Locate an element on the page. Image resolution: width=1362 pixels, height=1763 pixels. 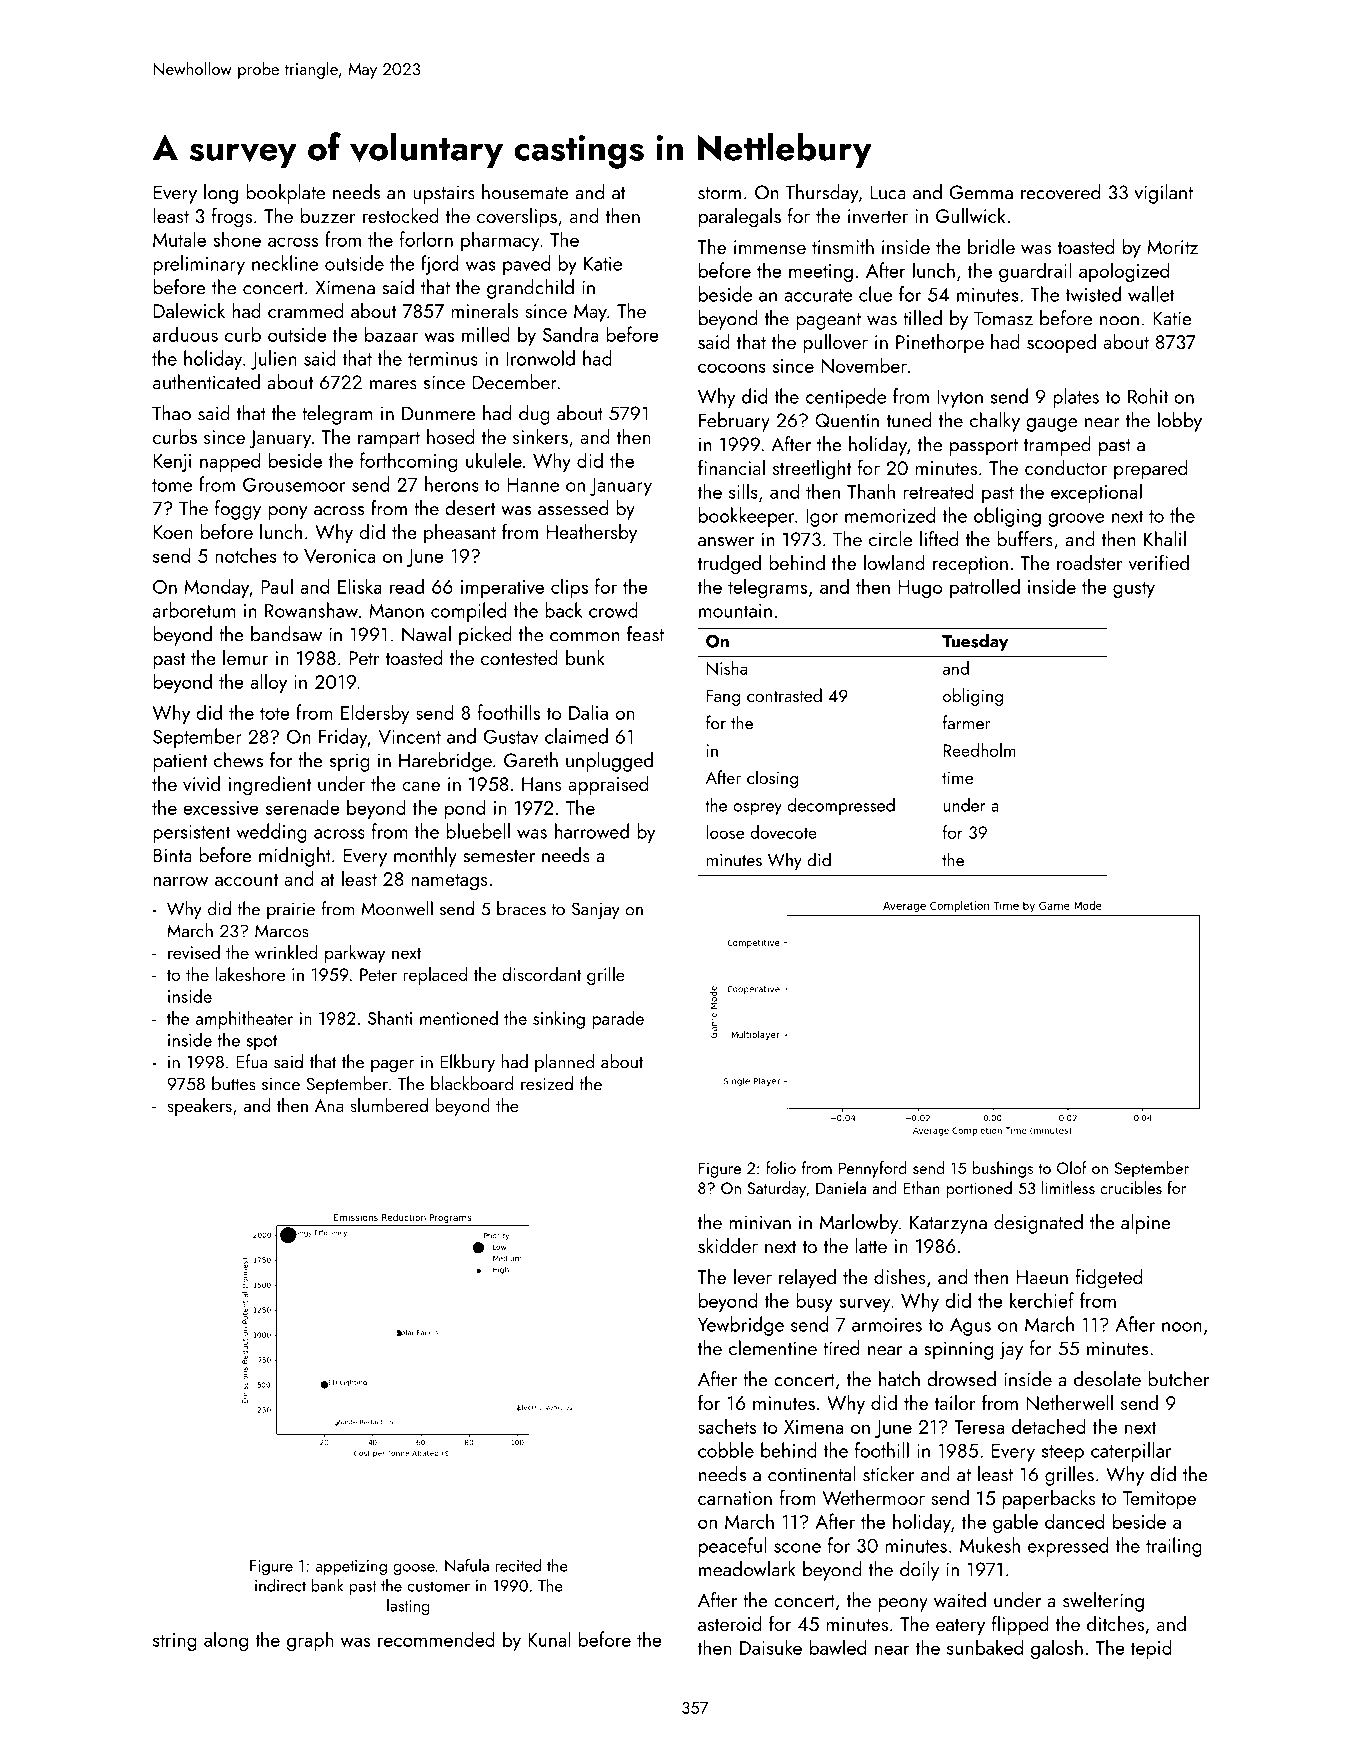
housemate is located at coordinates (525, 192).
